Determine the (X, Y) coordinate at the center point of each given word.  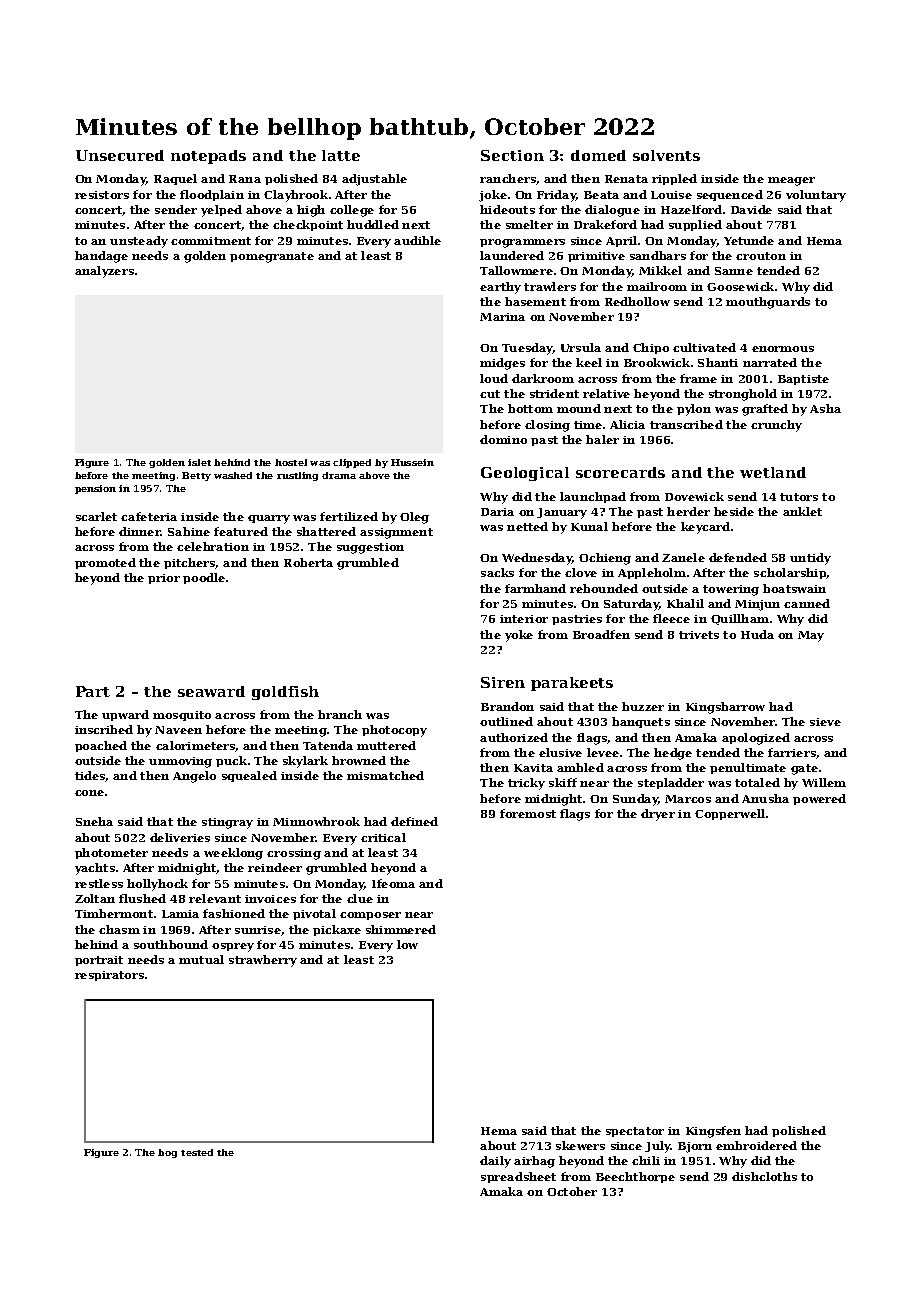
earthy (500, 288)
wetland (773, 472)
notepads (208, 157)
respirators (109, 976)
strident (554, 393)
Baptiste (803, 380)
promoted (105, 563)
